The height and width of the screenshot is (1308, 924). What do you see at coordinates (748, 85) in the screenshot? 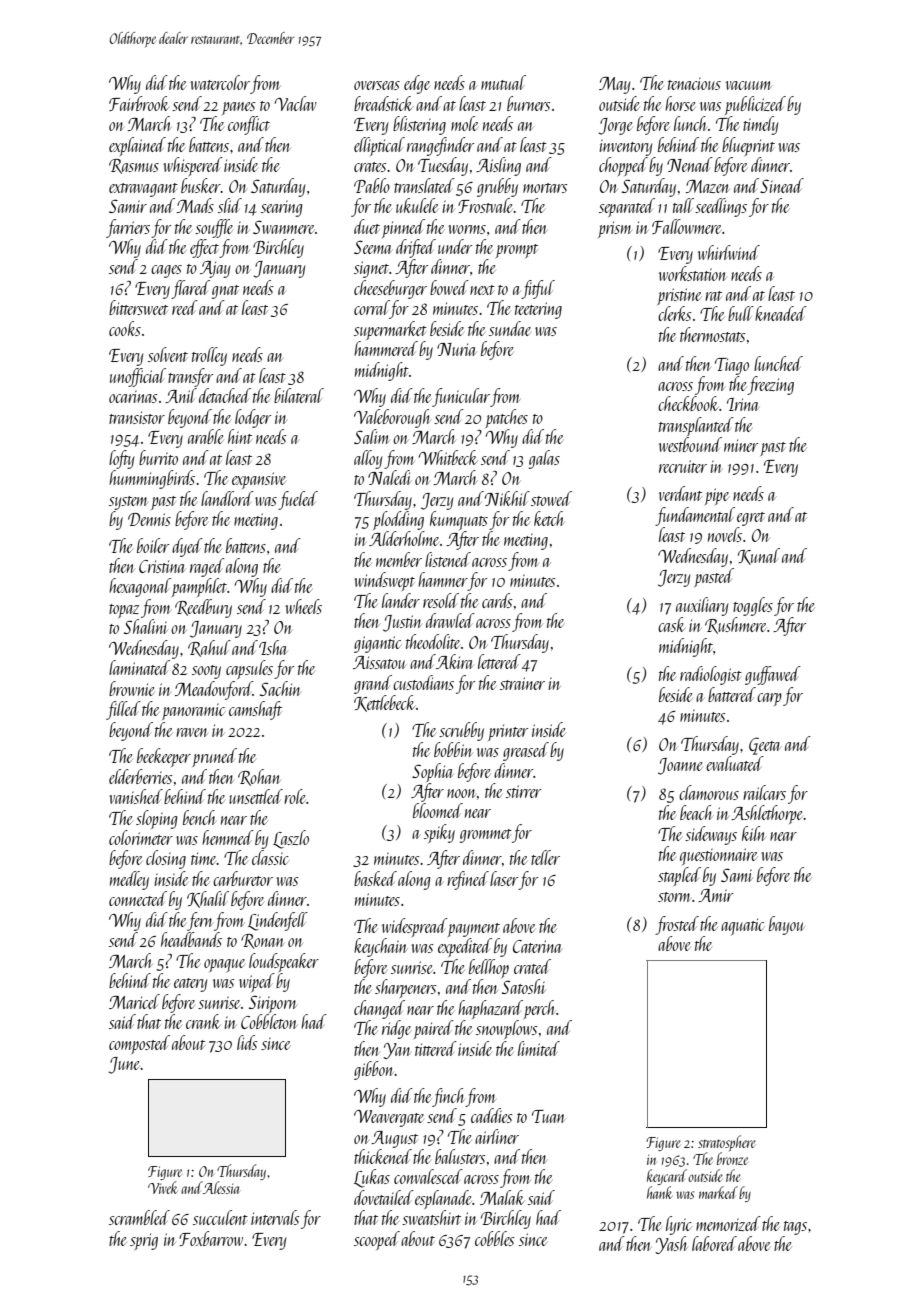
I see `vacuum` at bounding box center [748, 85].
